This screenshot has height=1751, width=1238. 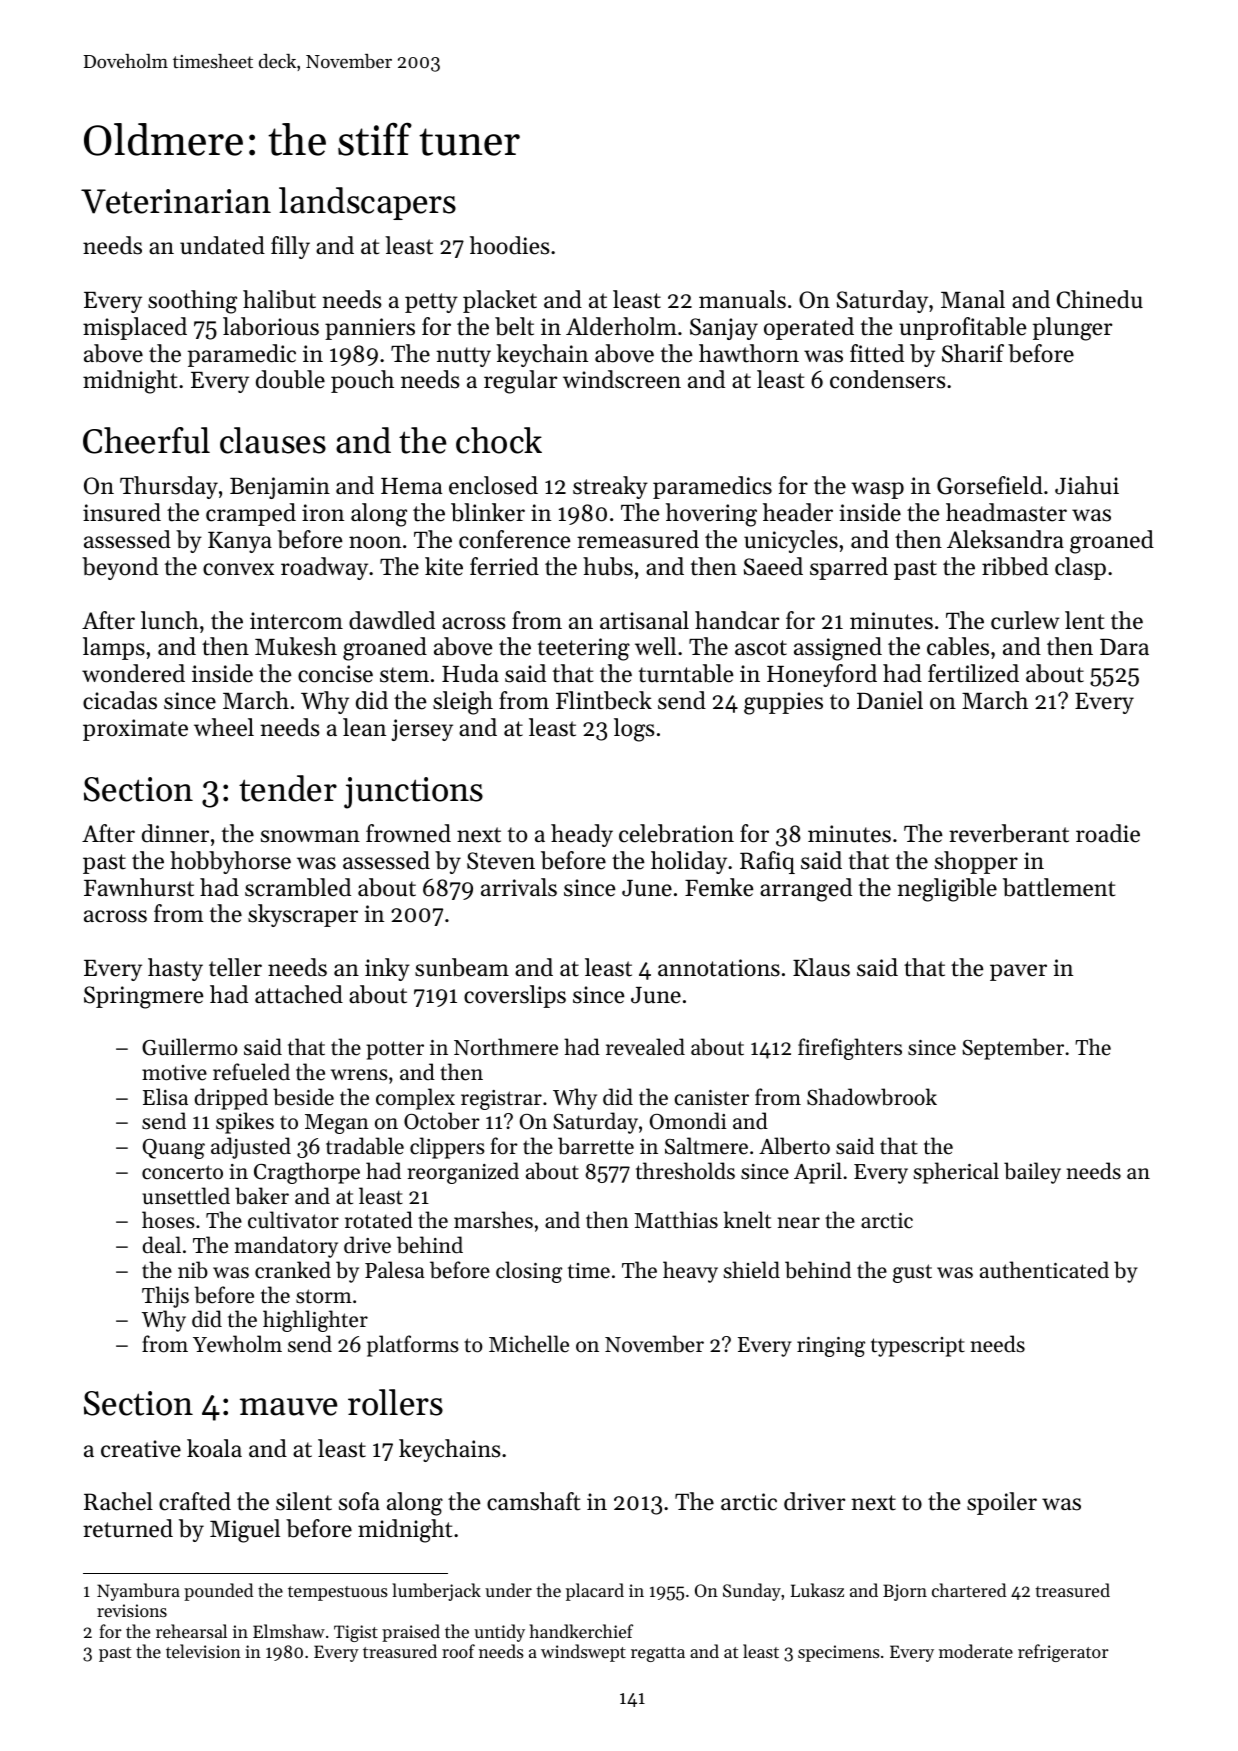 I want to click on roof, so click(x=458, y=1651).
